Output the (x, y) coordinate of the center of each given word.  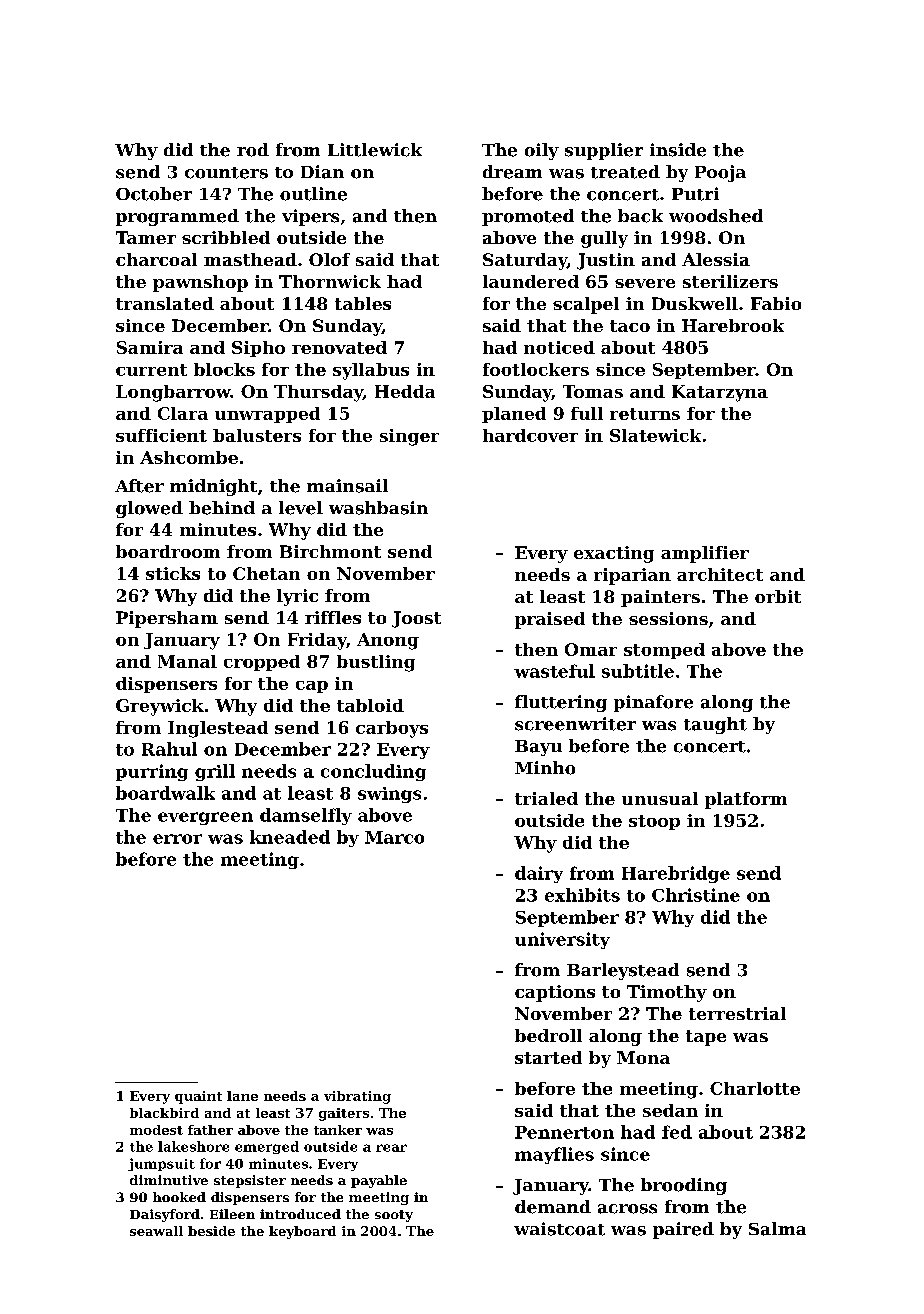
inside (678, 150)
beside (211, 1231)
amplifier (705, 554)
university (562, 940)
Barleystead (623, 971)
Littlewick (375, 150)
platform (746, 800)
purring (152, 772)
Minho (545, 768)
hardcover (530, 435)
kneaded (290, 837)
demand (553, 1207)
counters (226, 173)
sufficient (161, 435)
